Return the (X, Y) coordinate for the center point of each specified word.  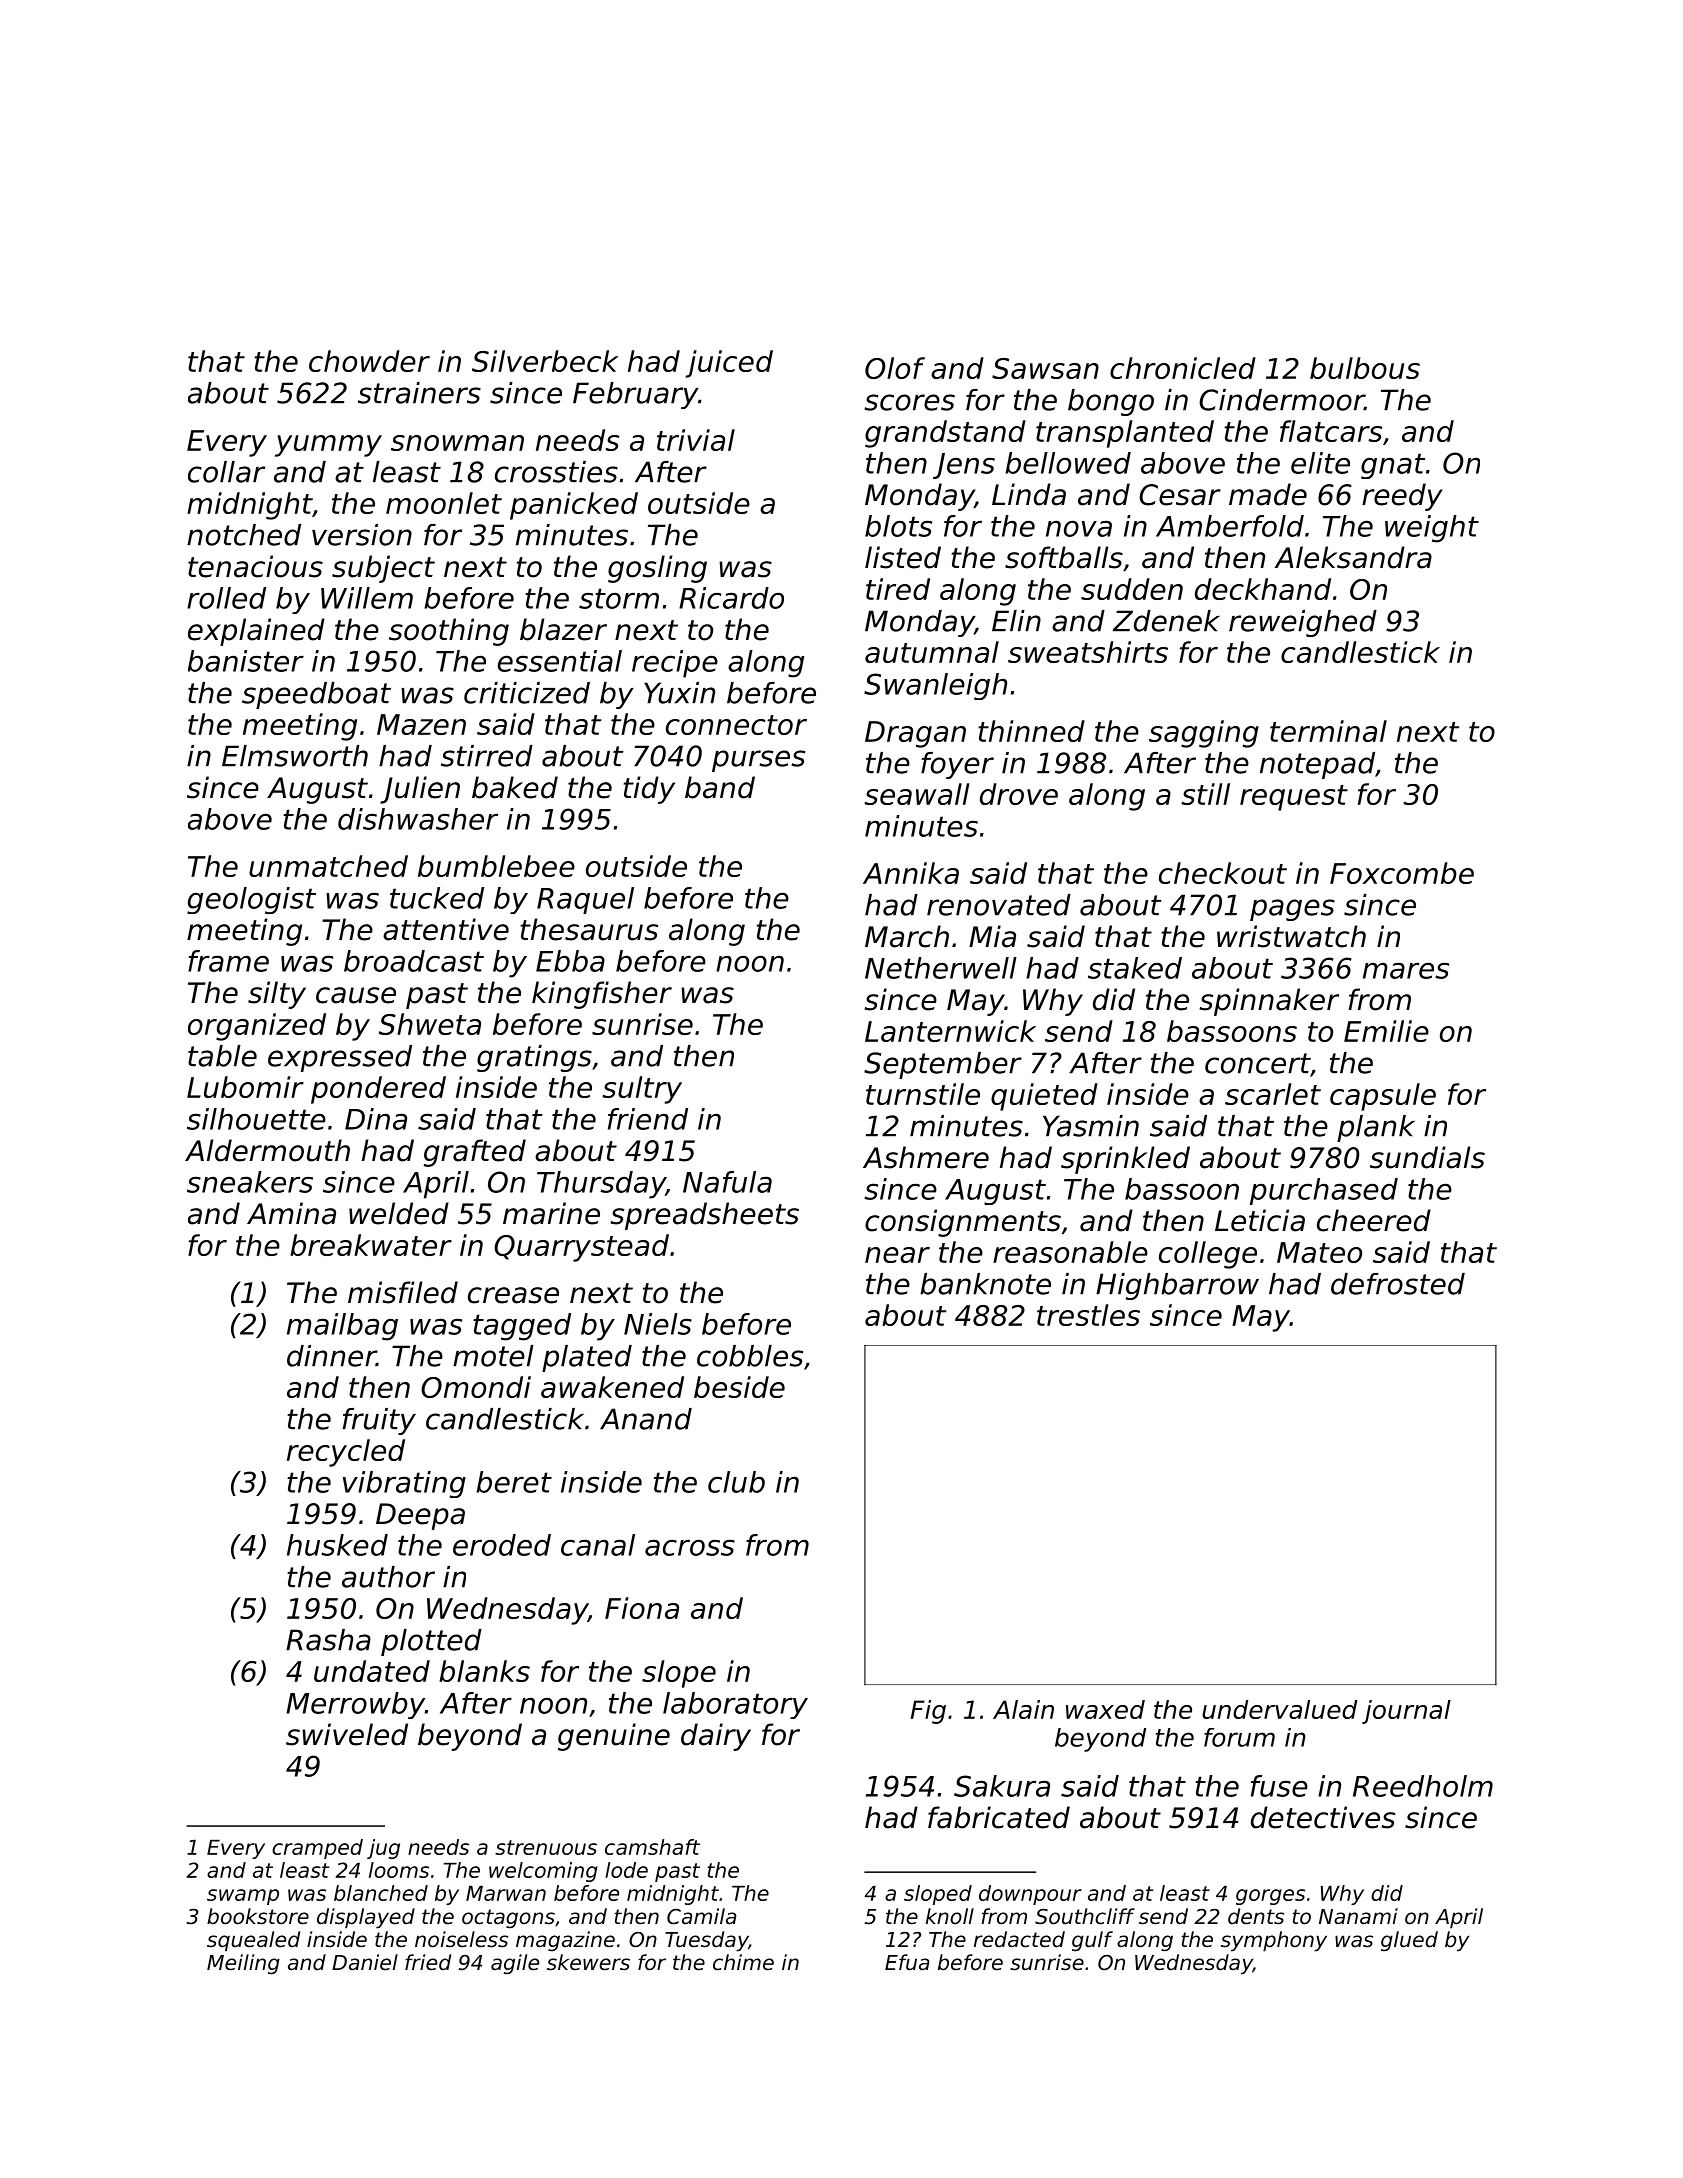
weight (1432, 529)
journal (1406, 1712)
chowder (369, 361)
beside (739, 1387)
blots (898, 526)
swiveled (347, 1734)
